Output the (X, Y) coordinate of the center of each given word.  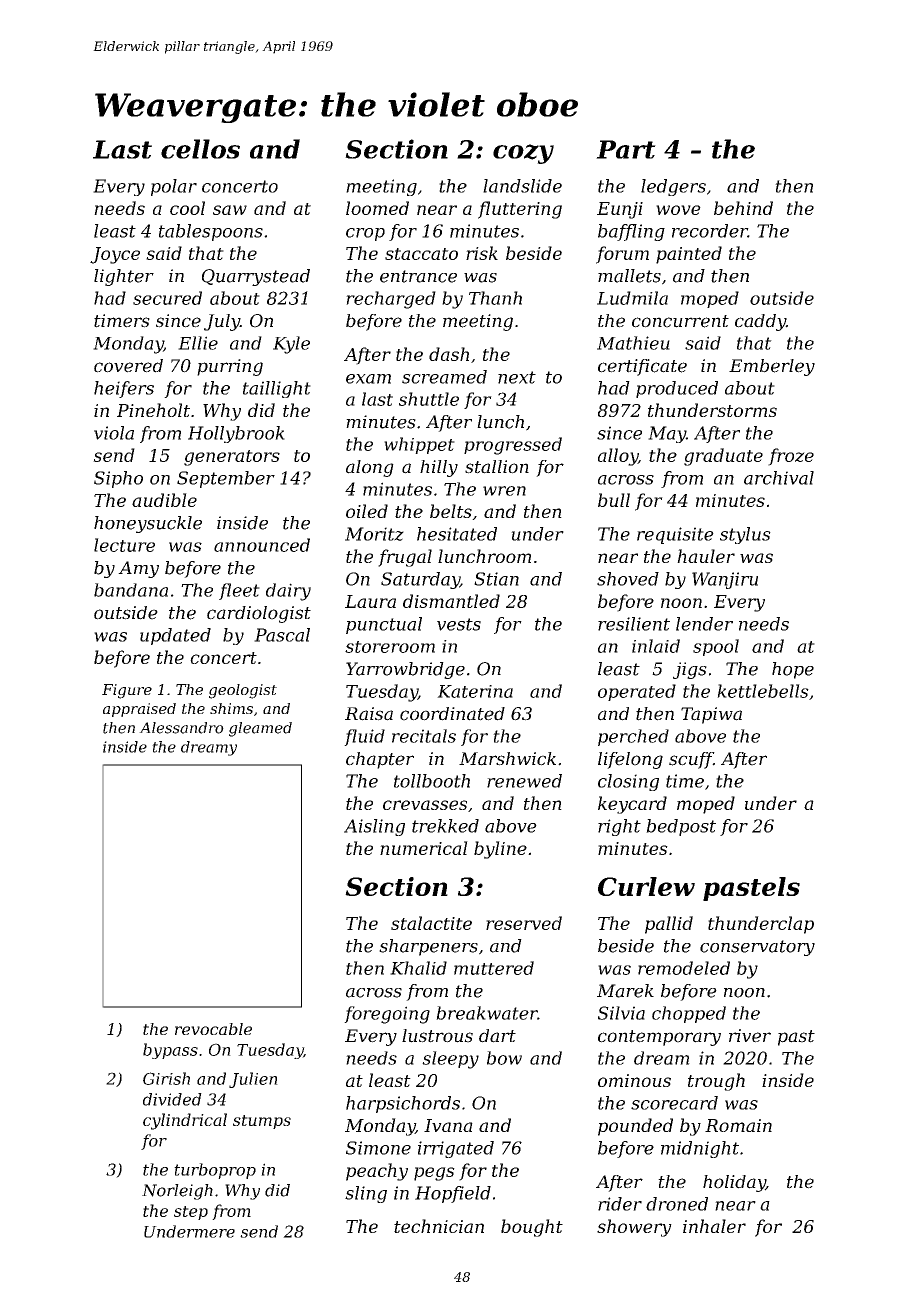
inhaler (714, 1226)
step (191, 1213)
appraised (139, 710)
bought (532, 1228)
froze (791, 457)
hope (793, 670)
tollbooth (432, 781)
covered (128, 366)
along (370, 468)
